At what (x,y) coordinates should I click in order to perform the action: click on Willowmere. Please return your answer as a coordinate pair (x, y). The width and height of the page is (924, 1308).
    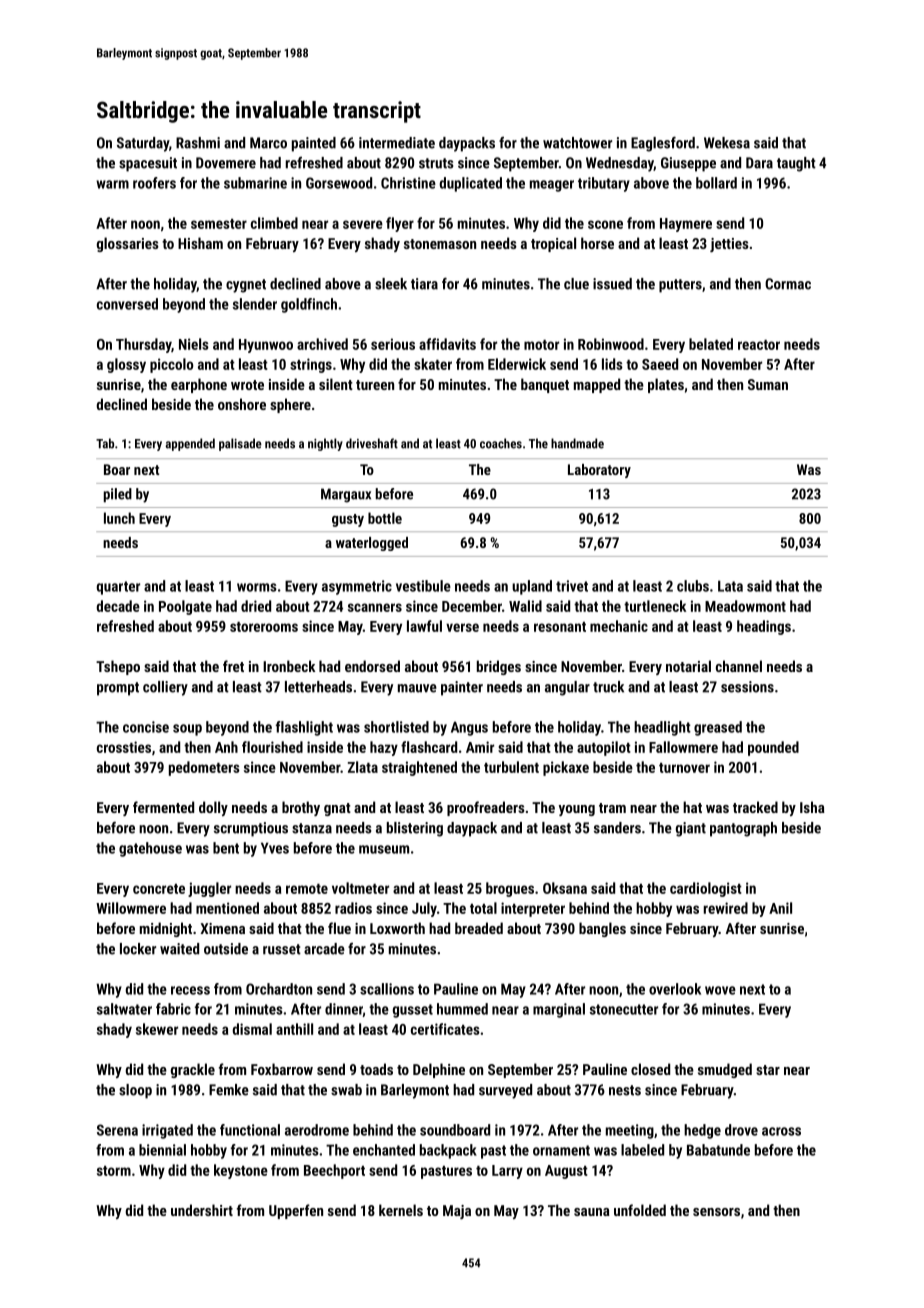
    Looking at the image, I should click on (131, 908).
